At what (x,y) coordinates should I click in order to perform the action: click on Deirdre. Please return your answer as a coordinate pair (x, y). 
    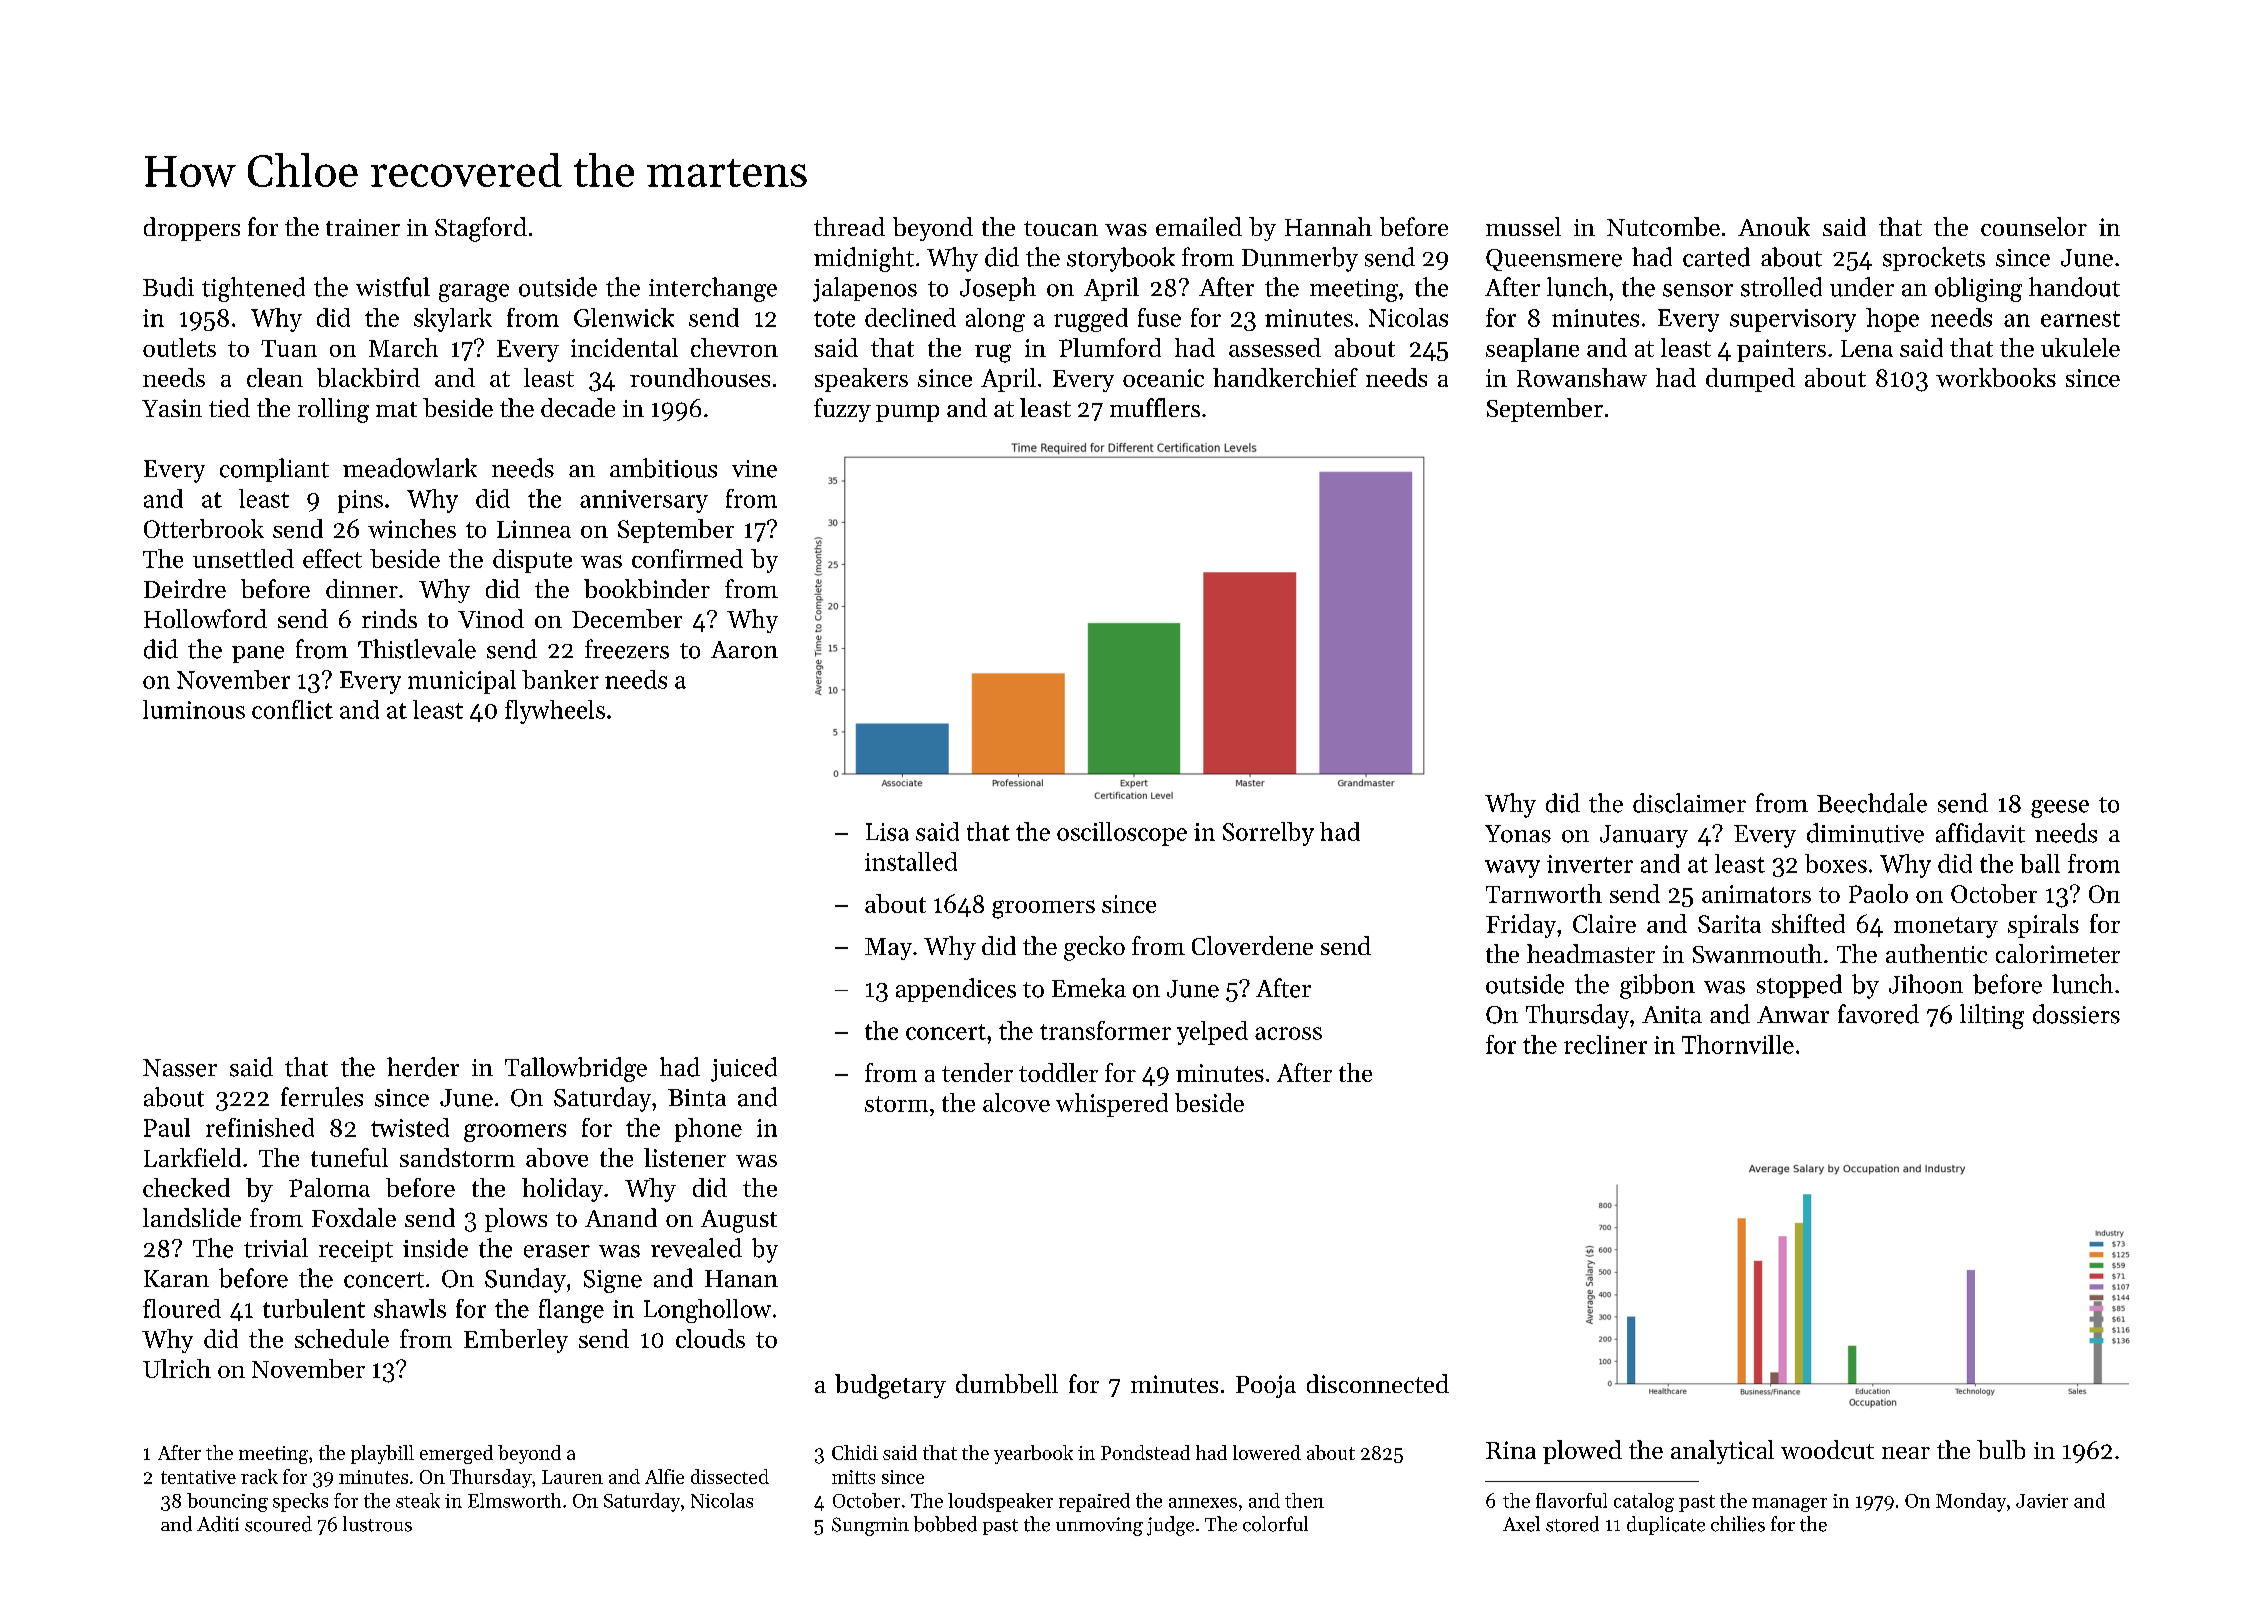
    Looking at the image, I should click on (185, 588).
